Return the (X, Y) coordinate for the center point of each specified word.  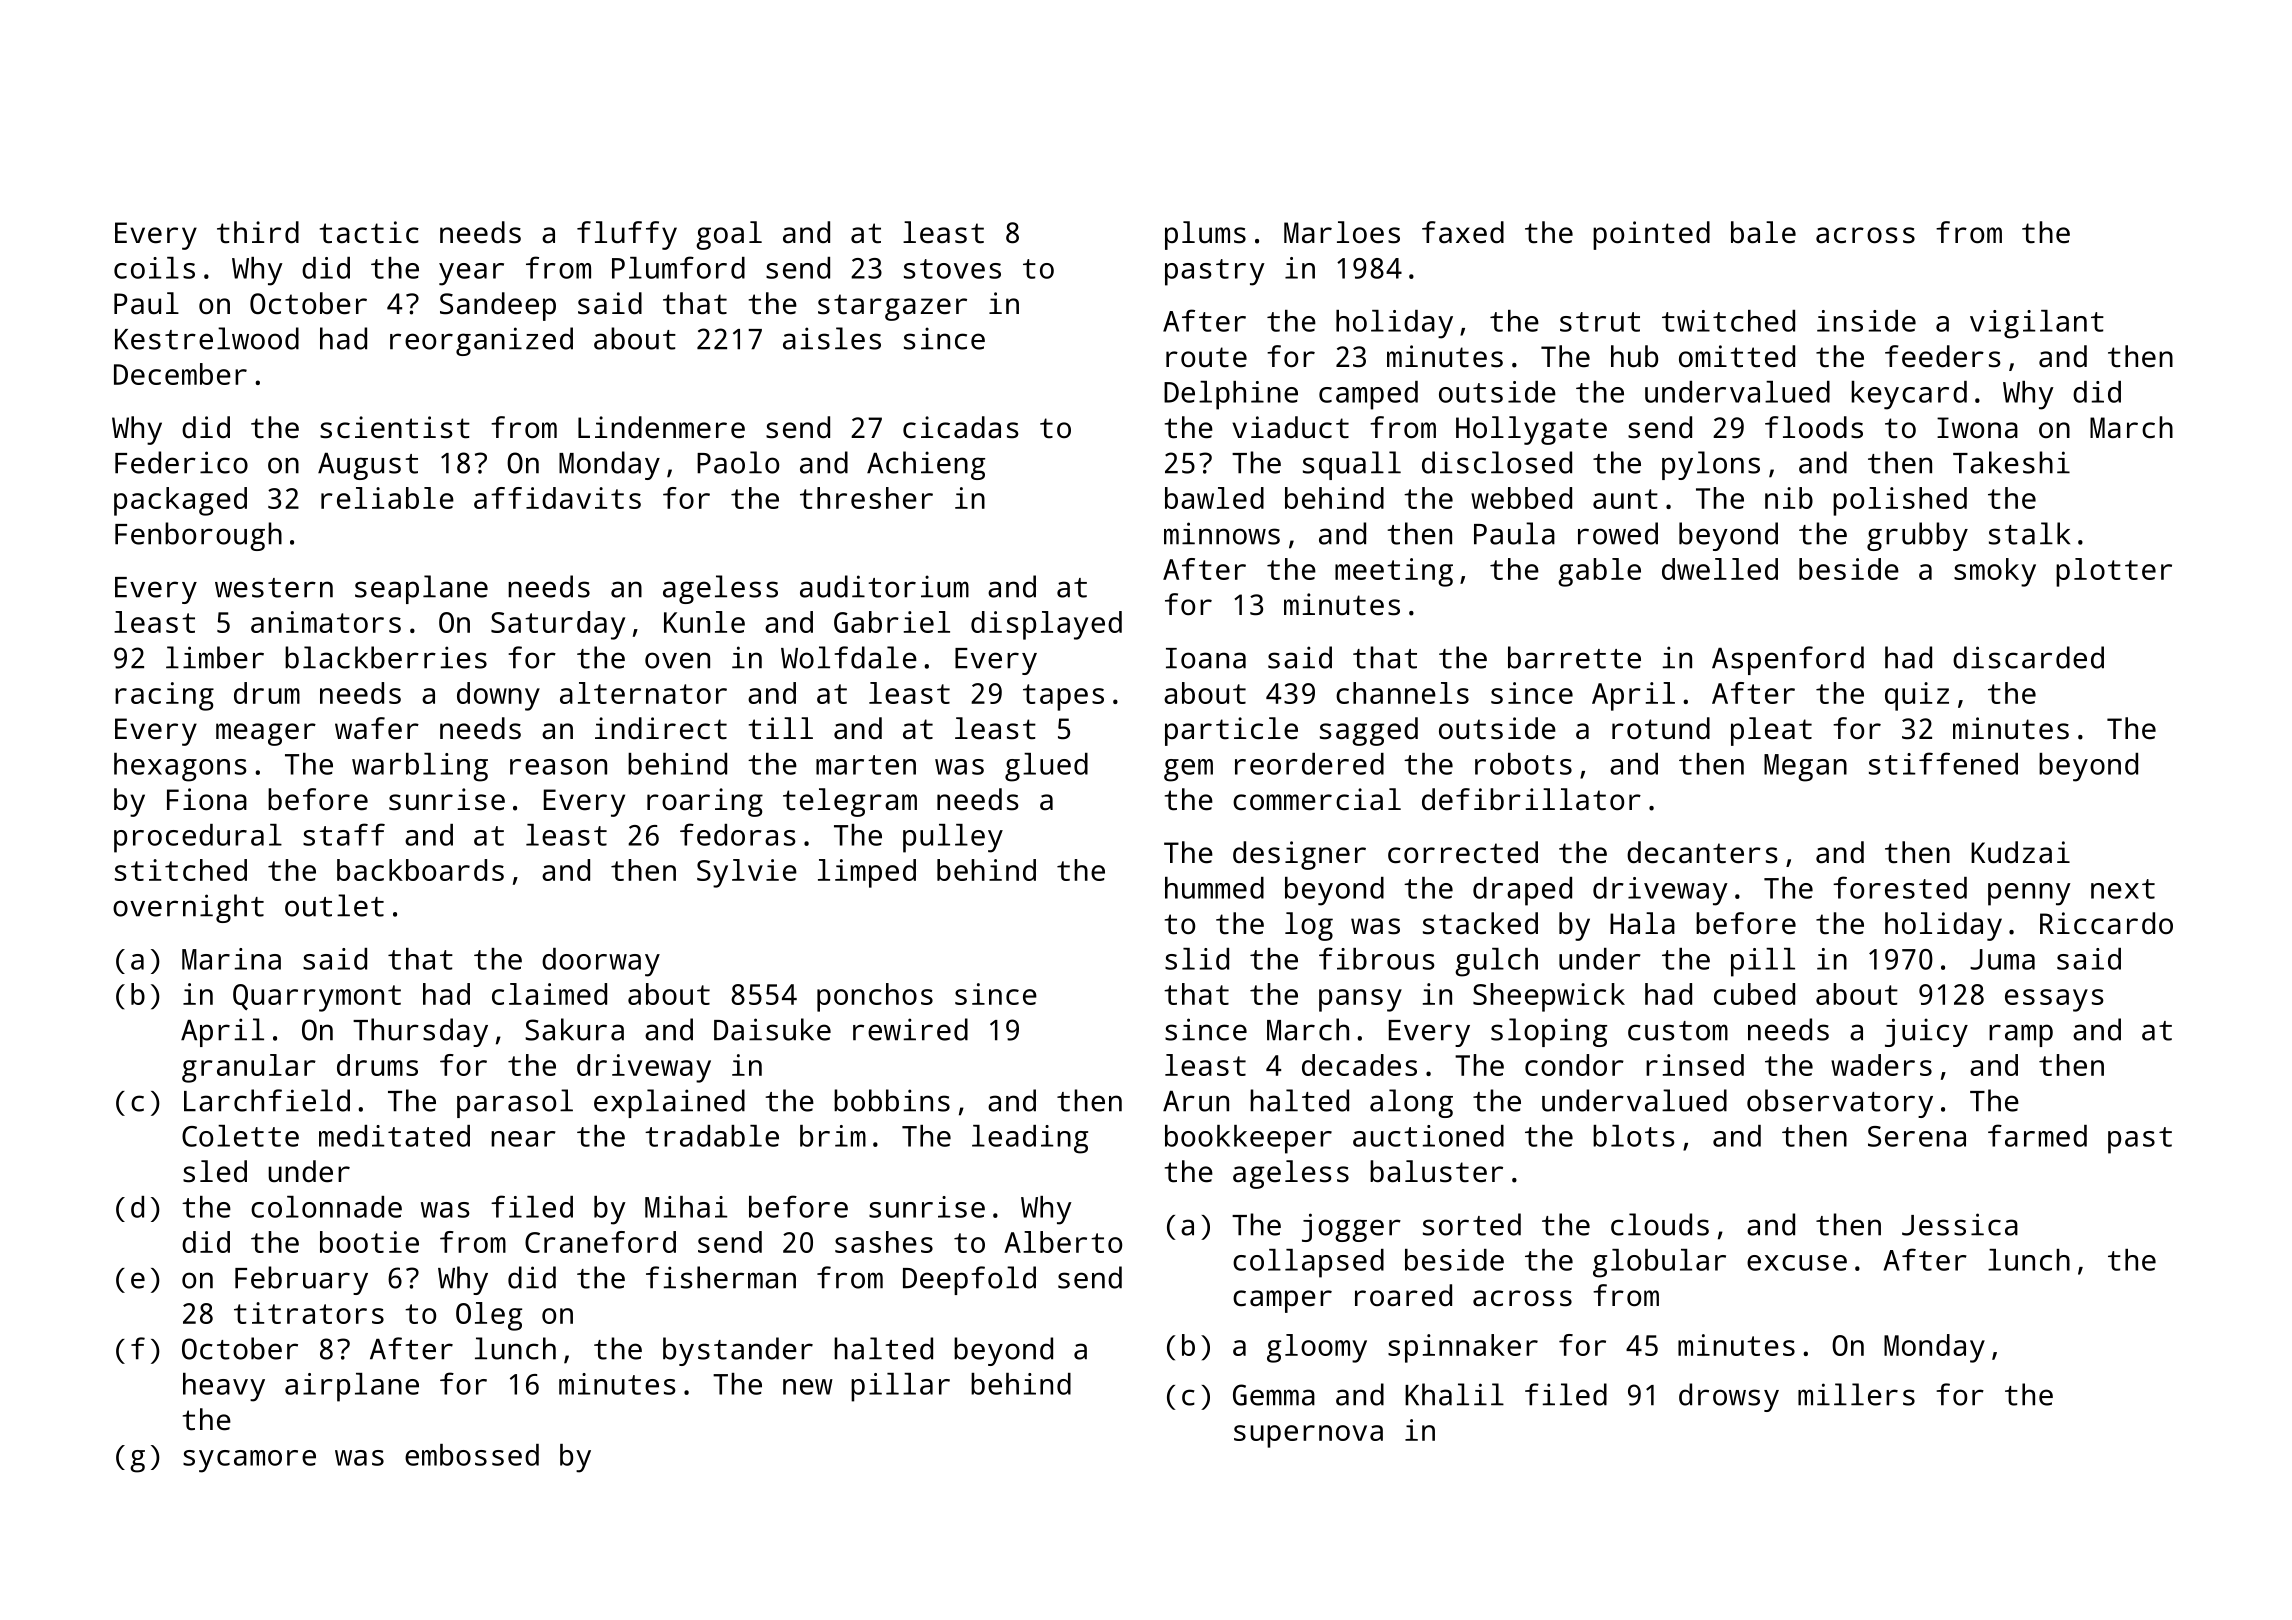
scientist (395, 427)
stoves (952, 269)
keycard (1909, 395)
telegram (850, 802)
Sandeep (498, 306)
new (808, 1387)
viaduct (1290, 427)
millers (1856, 1394)
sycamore (249, 1461)
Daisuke (772, 1029)
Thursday (420, 1032)
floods (1814, 427)
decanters (1702, 852)
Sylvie (747, 873)
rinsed (1695, 1065)
